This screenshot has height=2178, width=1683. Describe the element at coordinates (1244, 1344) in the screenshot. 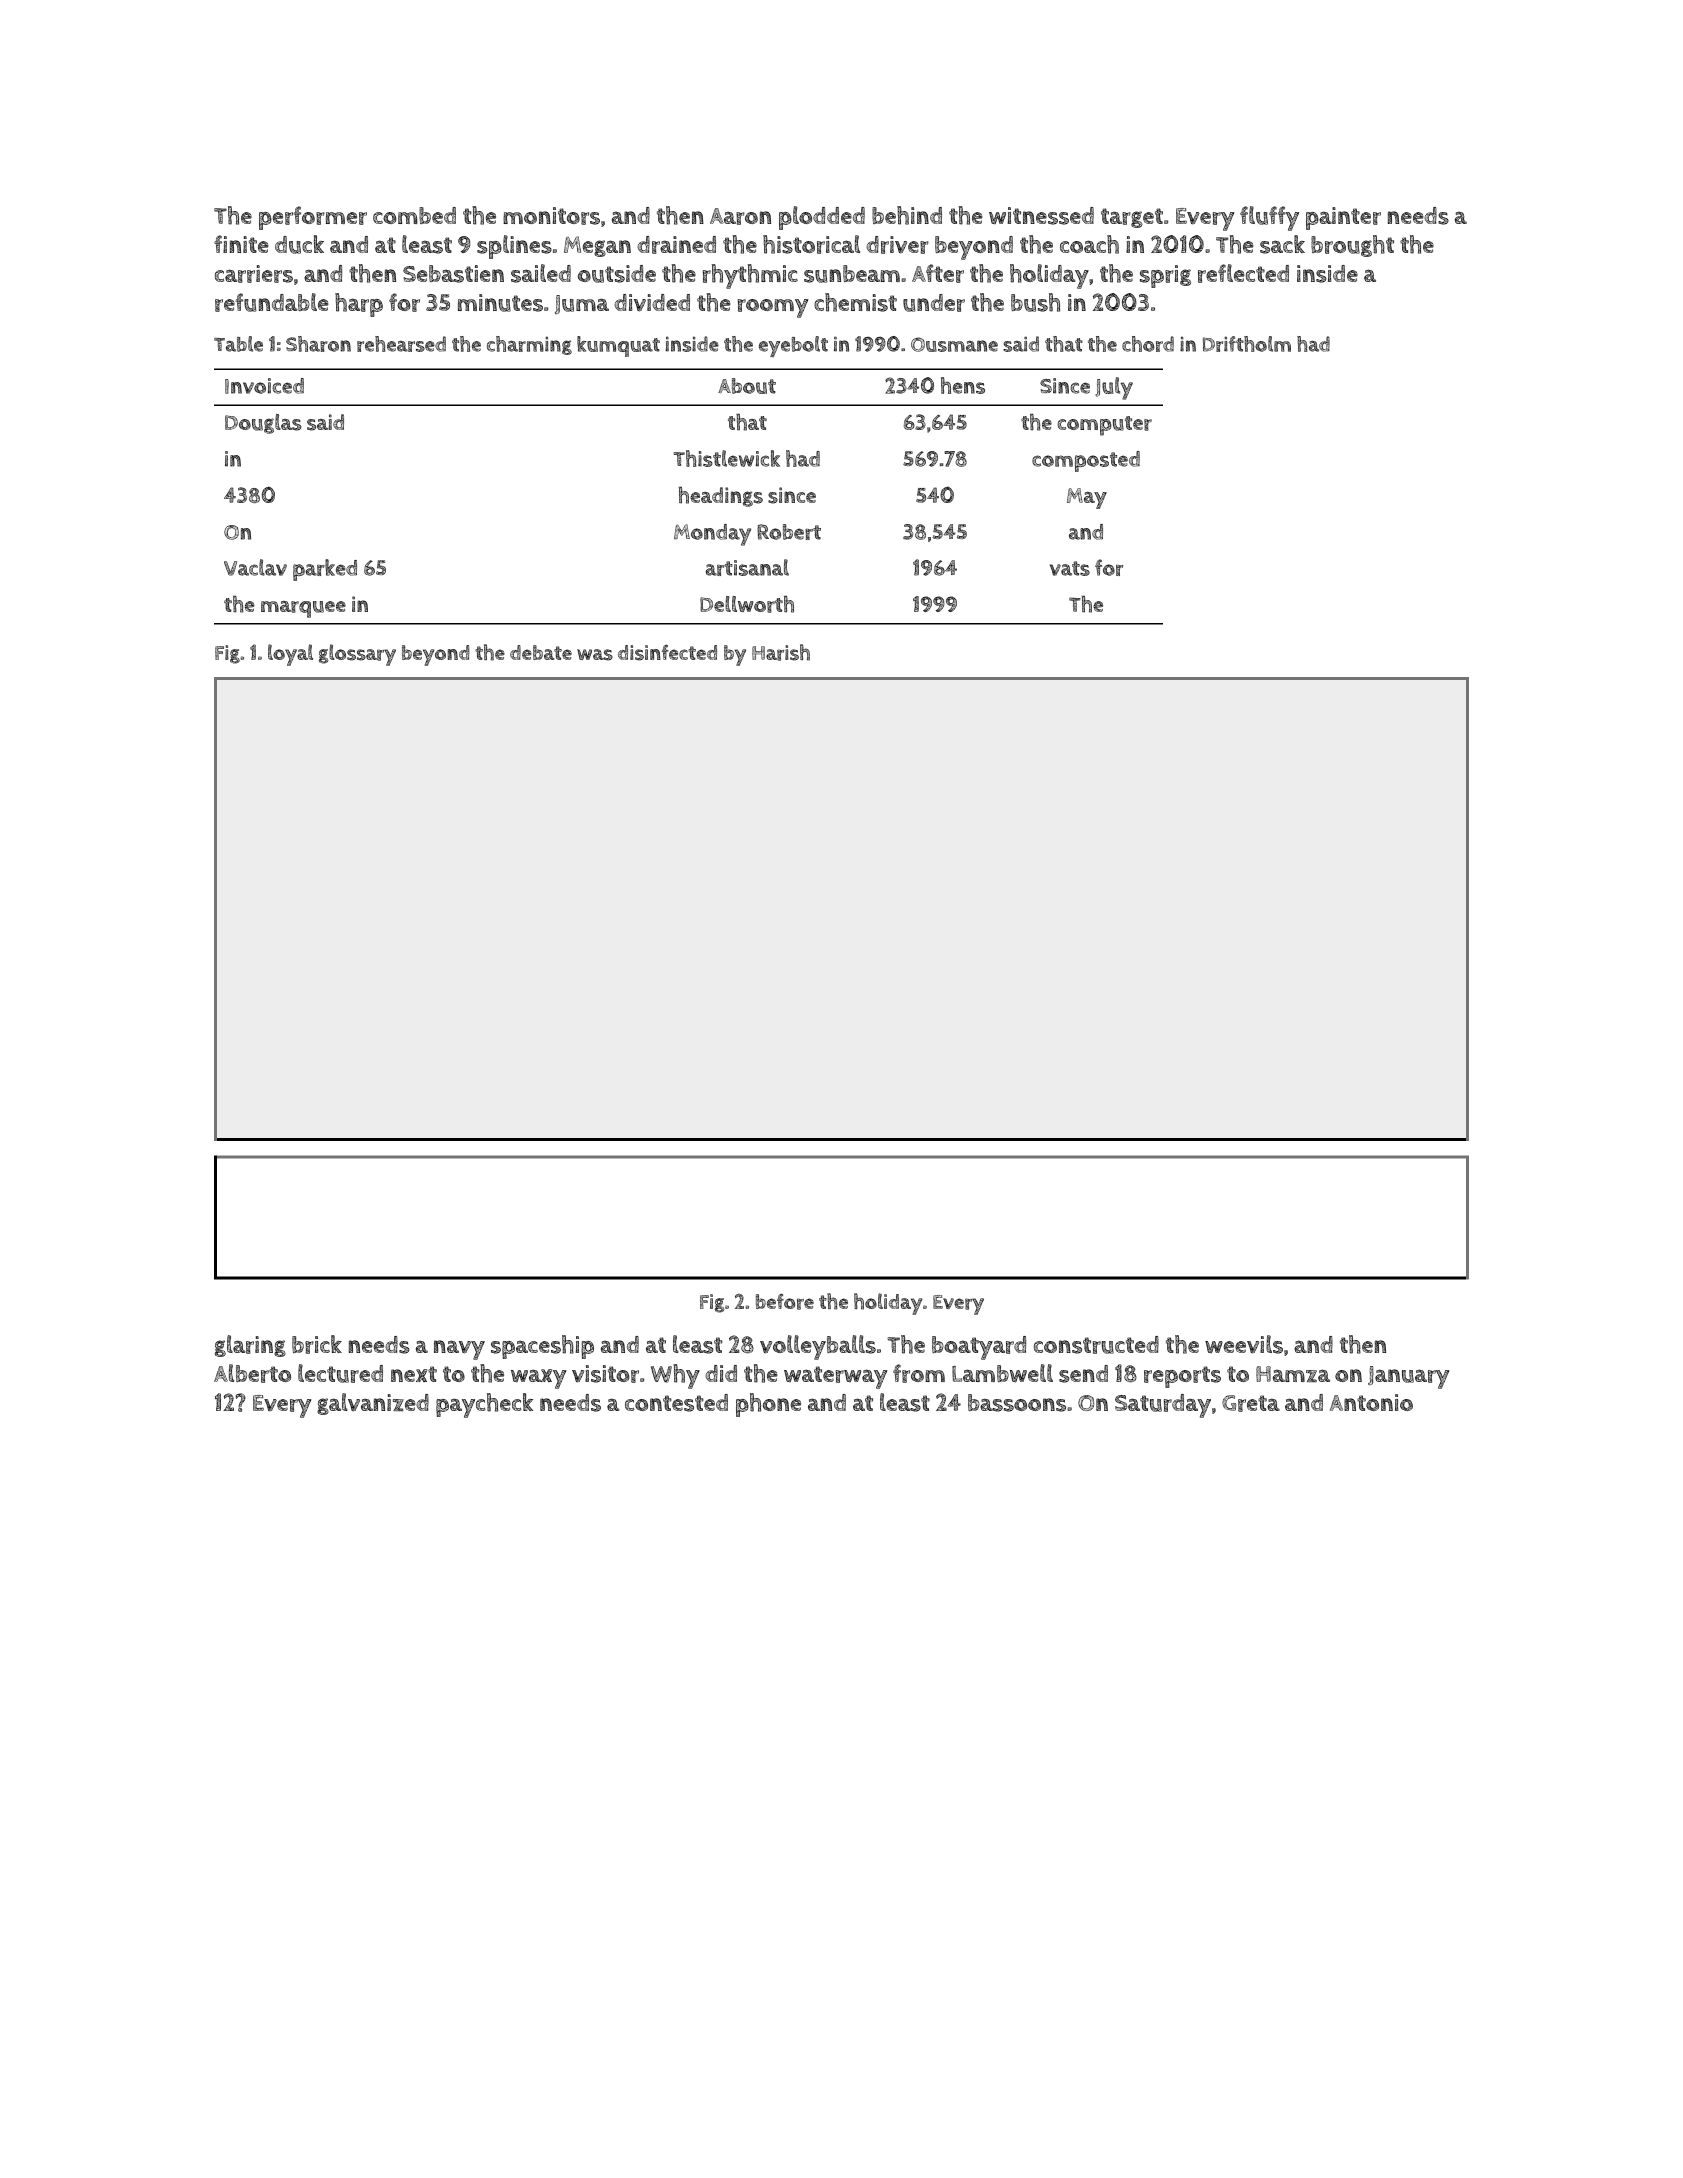

I see `weevils` at that location.
